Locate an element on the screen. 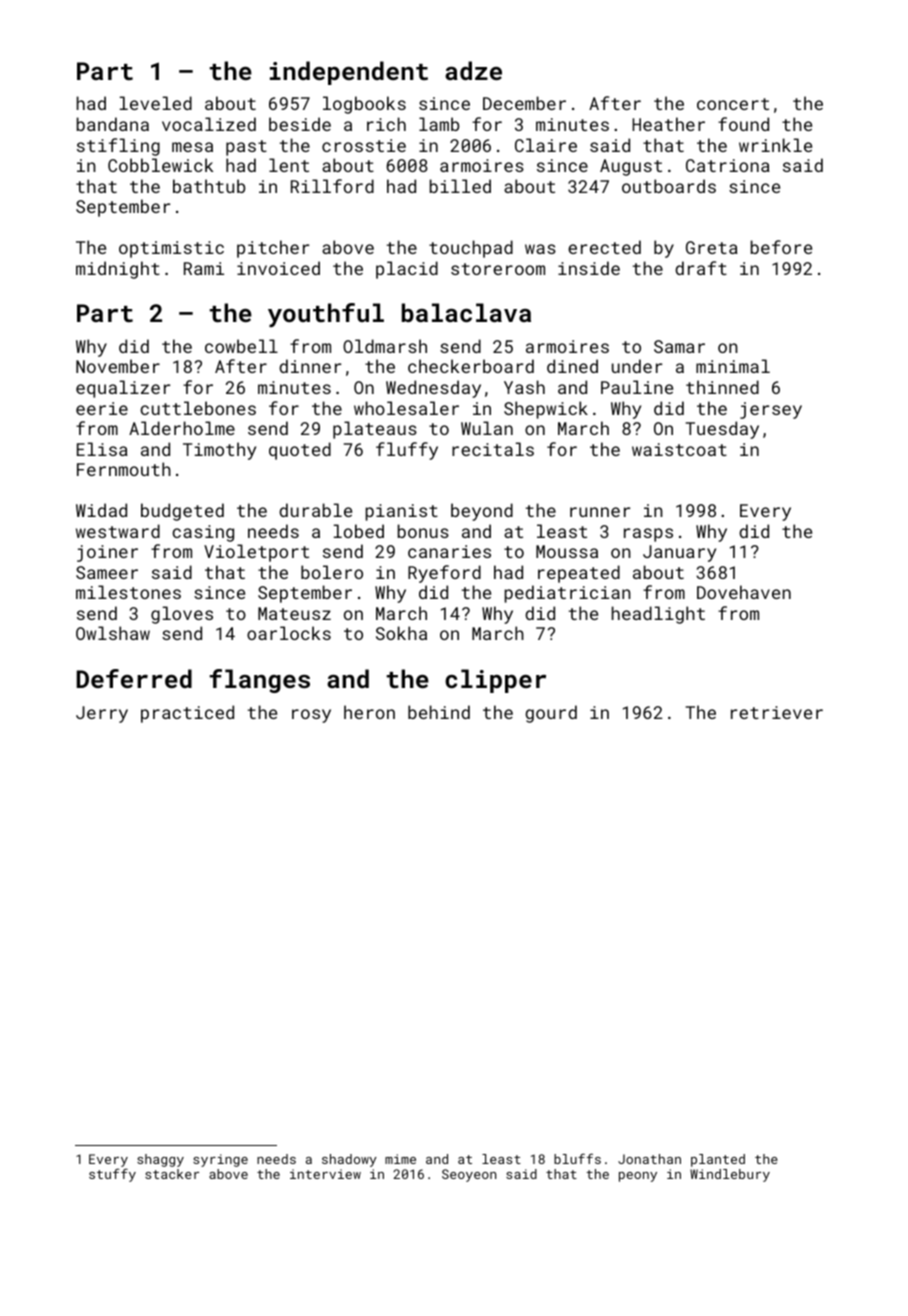 This screenshot has height=1316, width=908. dinner is located at coordinates (310, 366).
